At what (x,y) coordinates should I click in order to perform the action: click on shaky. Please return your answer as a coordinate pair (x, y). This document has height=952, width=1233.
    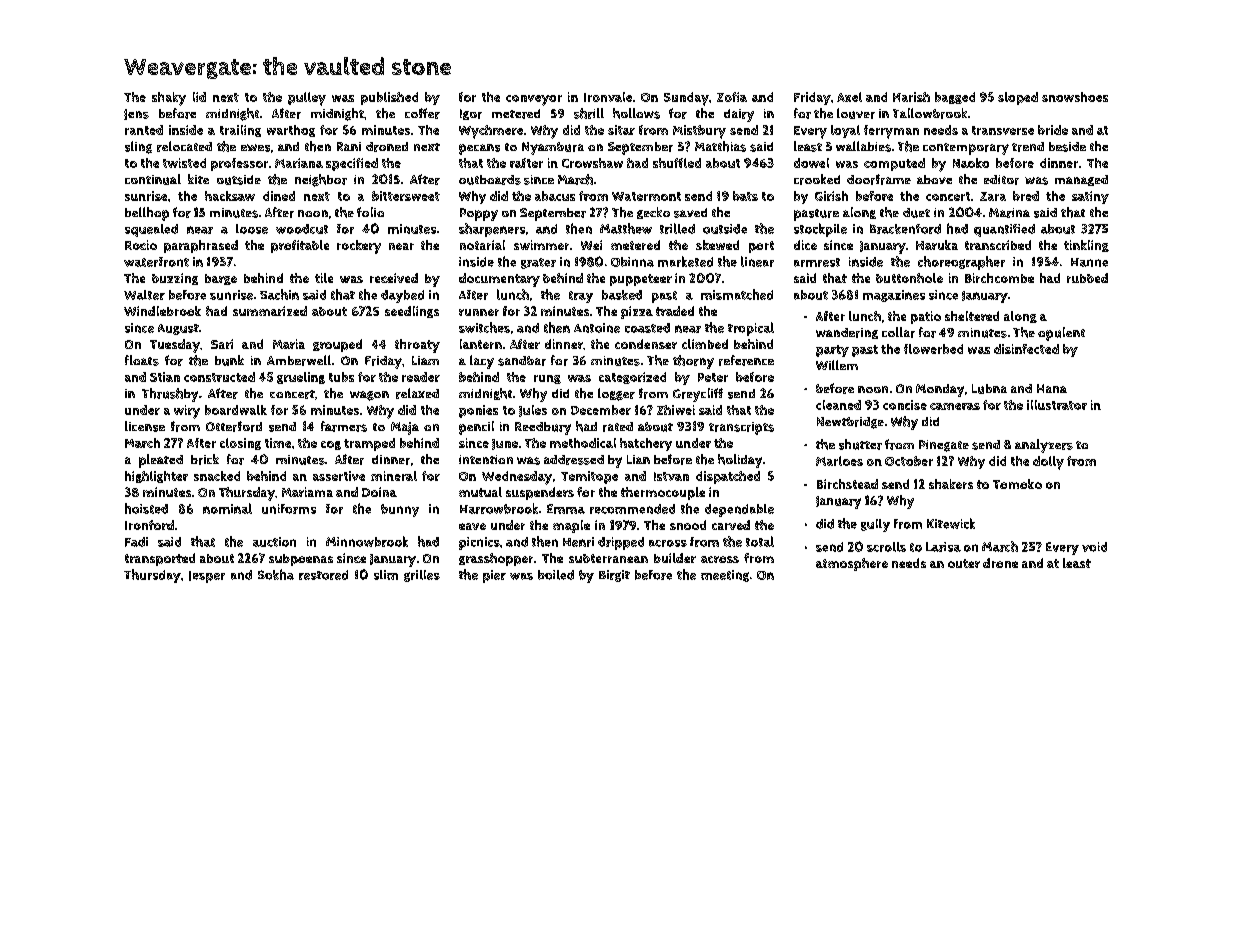
    Looking at the image, I should click on (169, 99).
